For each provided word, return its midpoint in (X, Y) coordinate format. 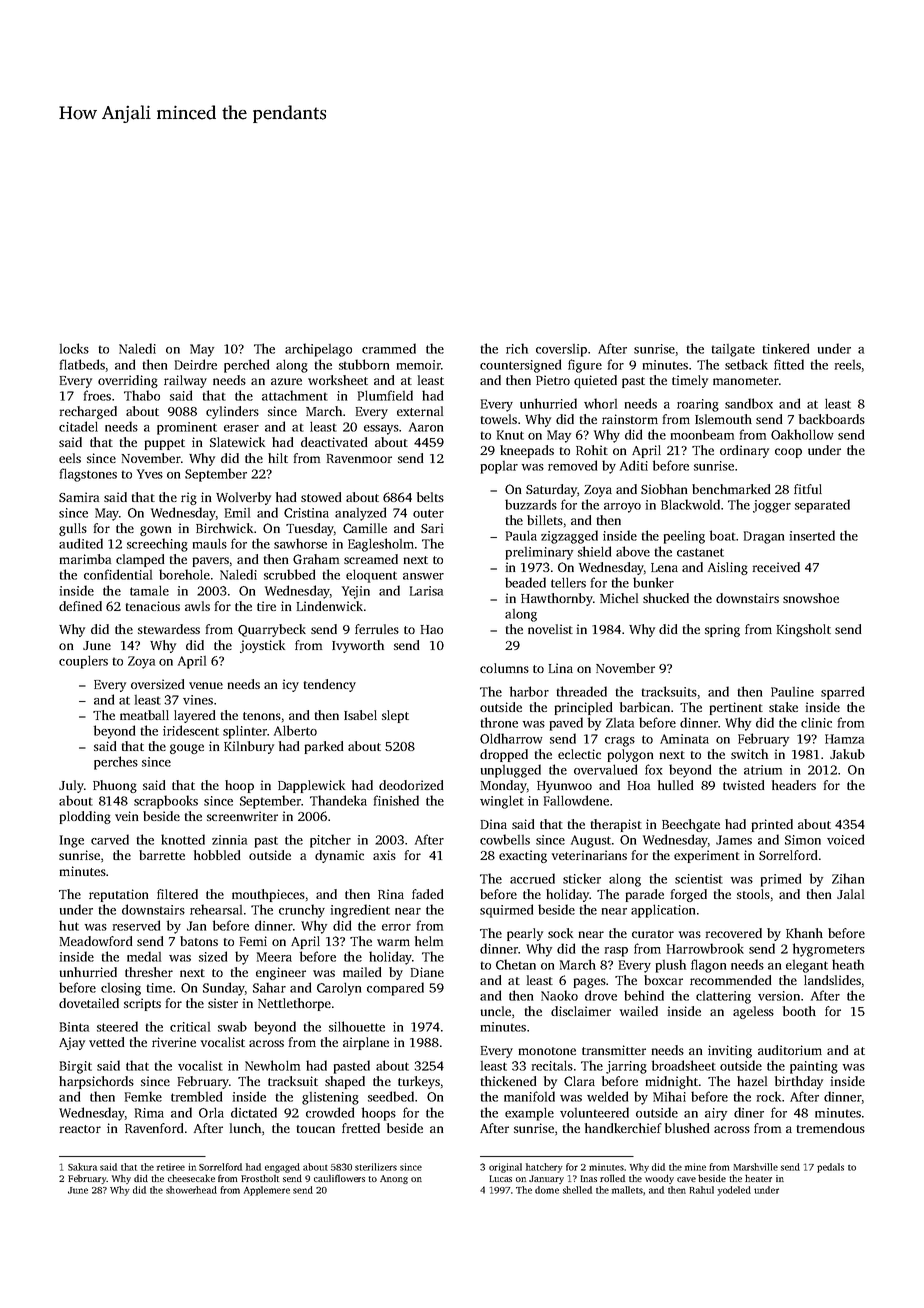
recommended (730, 980)
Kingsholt (804, 630)
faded (427, 894)
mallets (627, 1190)
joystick (262, 646)
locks (74, 348)
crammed (389, 348)
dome (547, 1190)
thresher (149, 972)
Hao (432, 629)
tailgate (733, 350)
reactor (80, 1129)
